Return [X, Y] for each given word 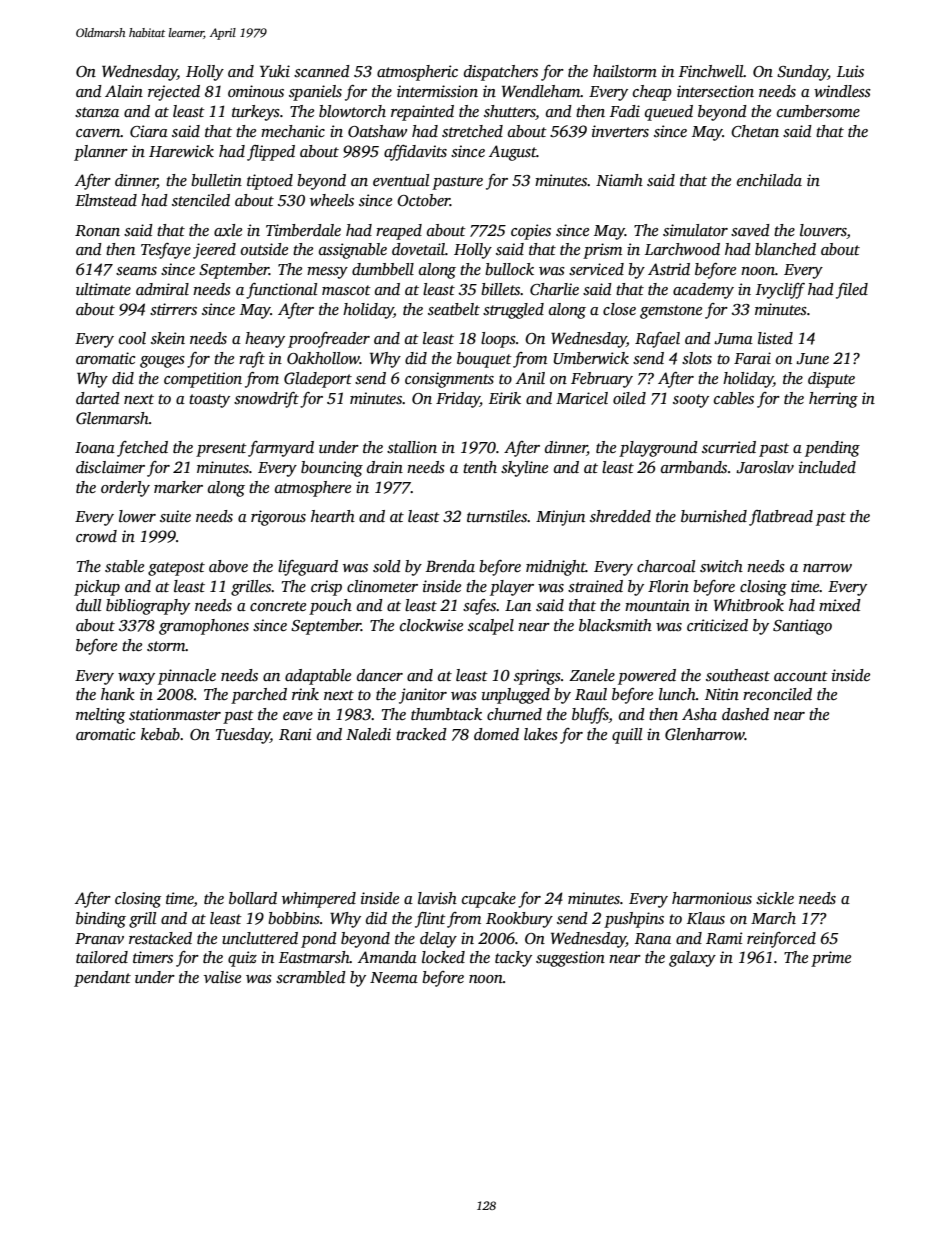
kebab [160, 734]
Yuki [275, 71]
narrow [827, 568]
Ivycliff [780, 291]
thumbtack [446, 714]
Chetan [755, 131]
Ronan [97, 230]
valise [222, 977]
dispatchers [501, 73]
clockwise [431, 625]
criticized [717, 625]
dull [88, 605]
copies [531, 232]
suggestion [570, 959]
